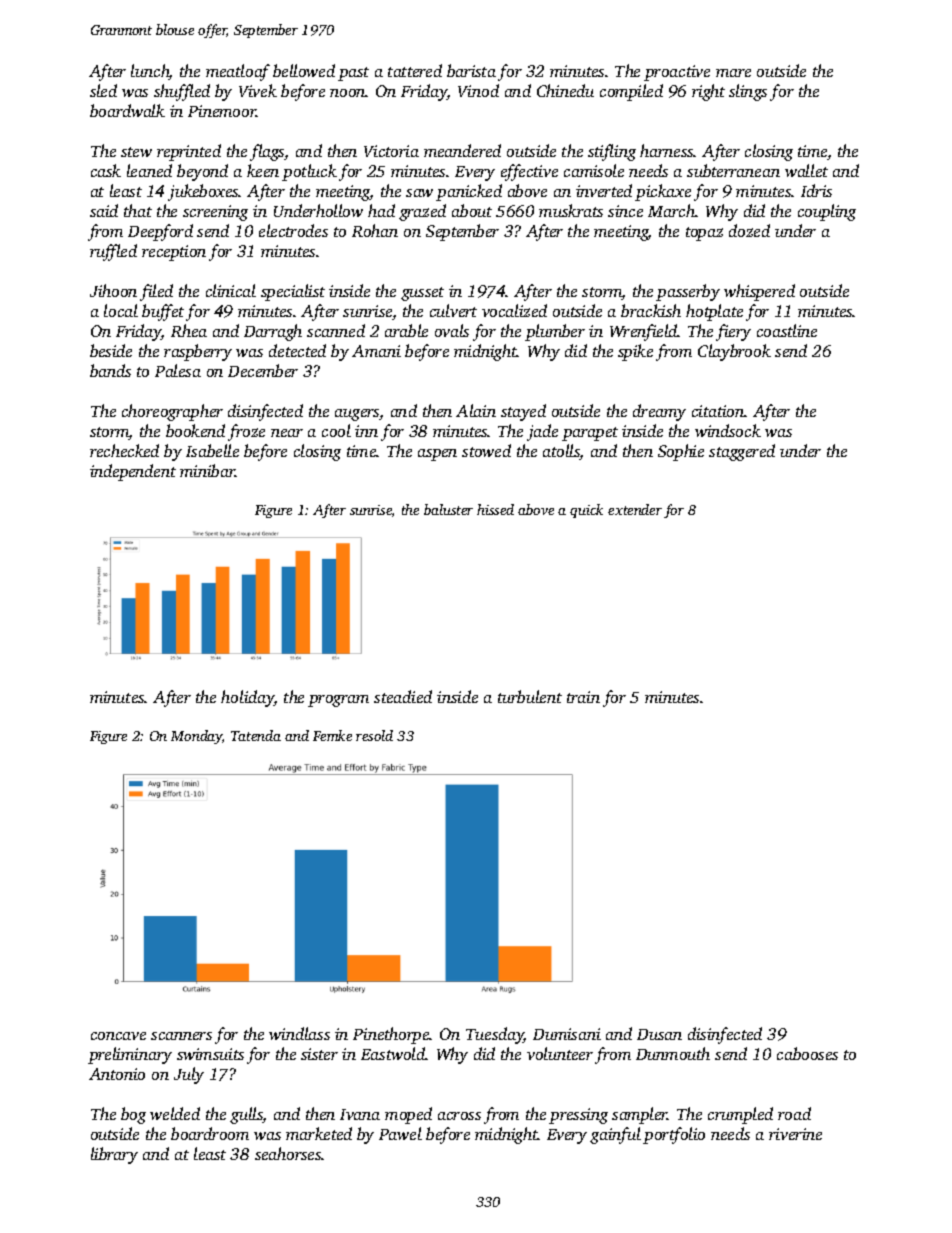 The height and width of the image is (1233, 952). What do you see at coordinates (733, 73) in the image?
I see `mare` at bounding box center [733, 73].
